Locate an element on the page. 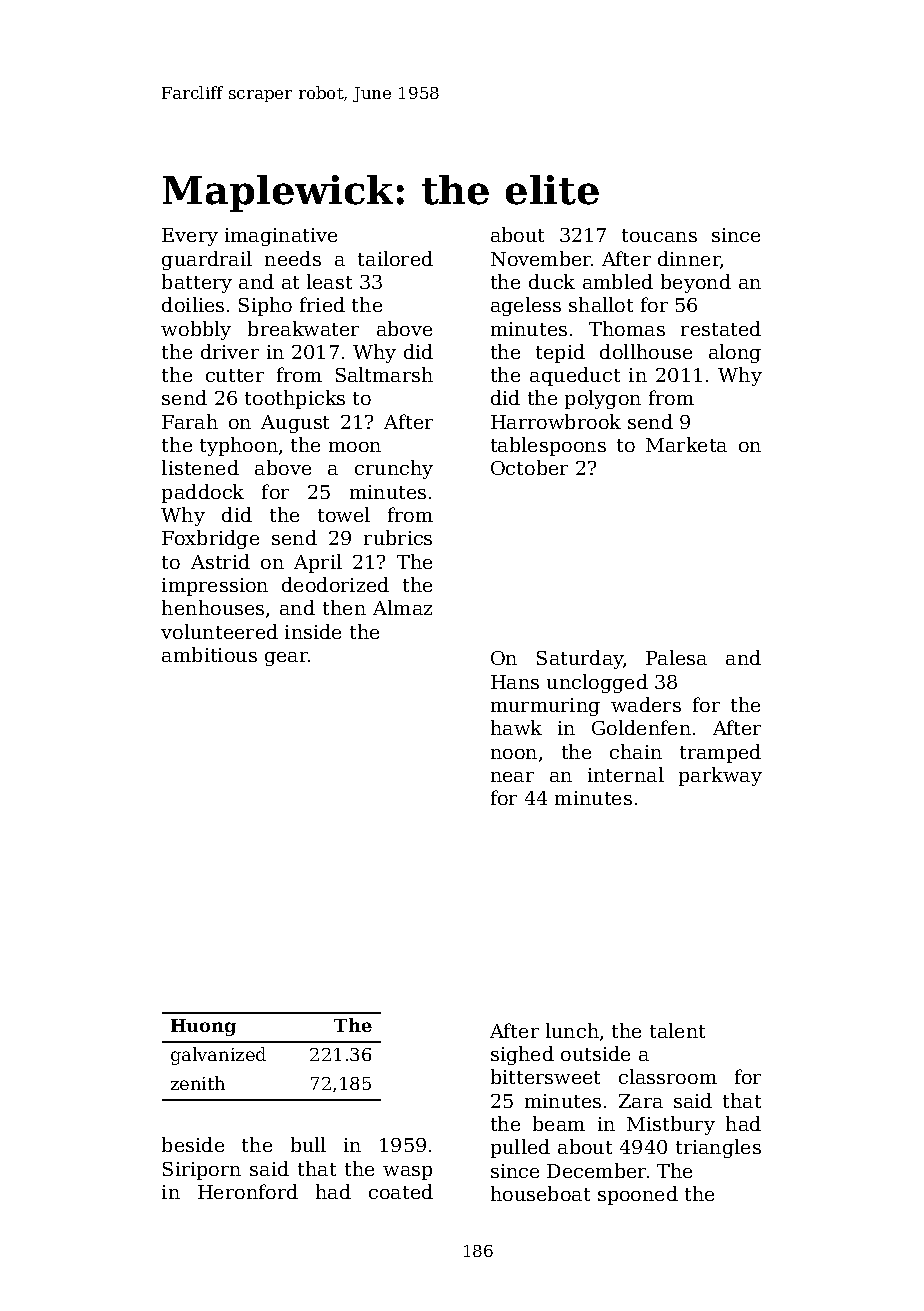  Saturday is located at coordinates (580, 659).
